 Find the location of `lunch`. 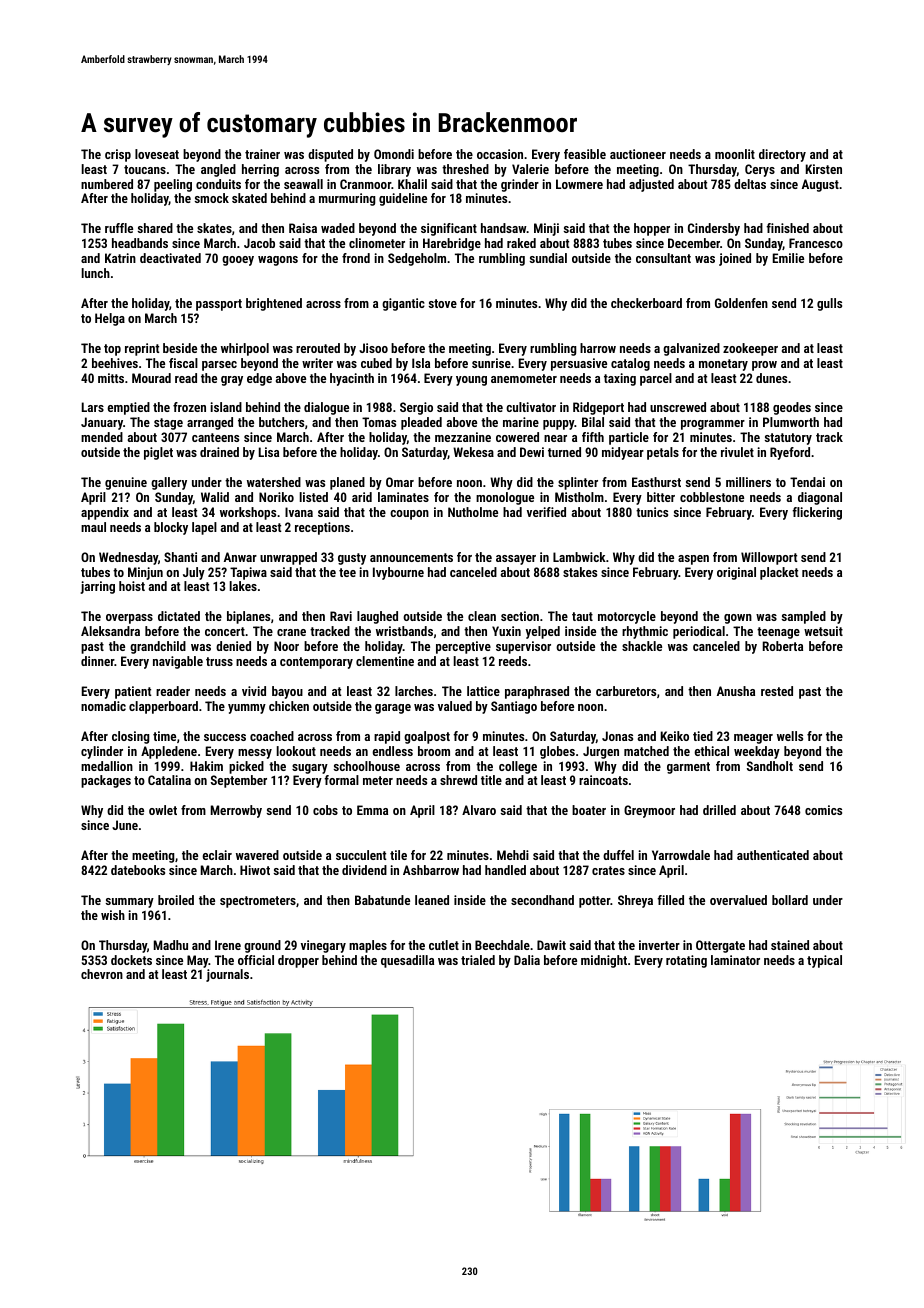

lunch is located at coordinates (96, 273).
